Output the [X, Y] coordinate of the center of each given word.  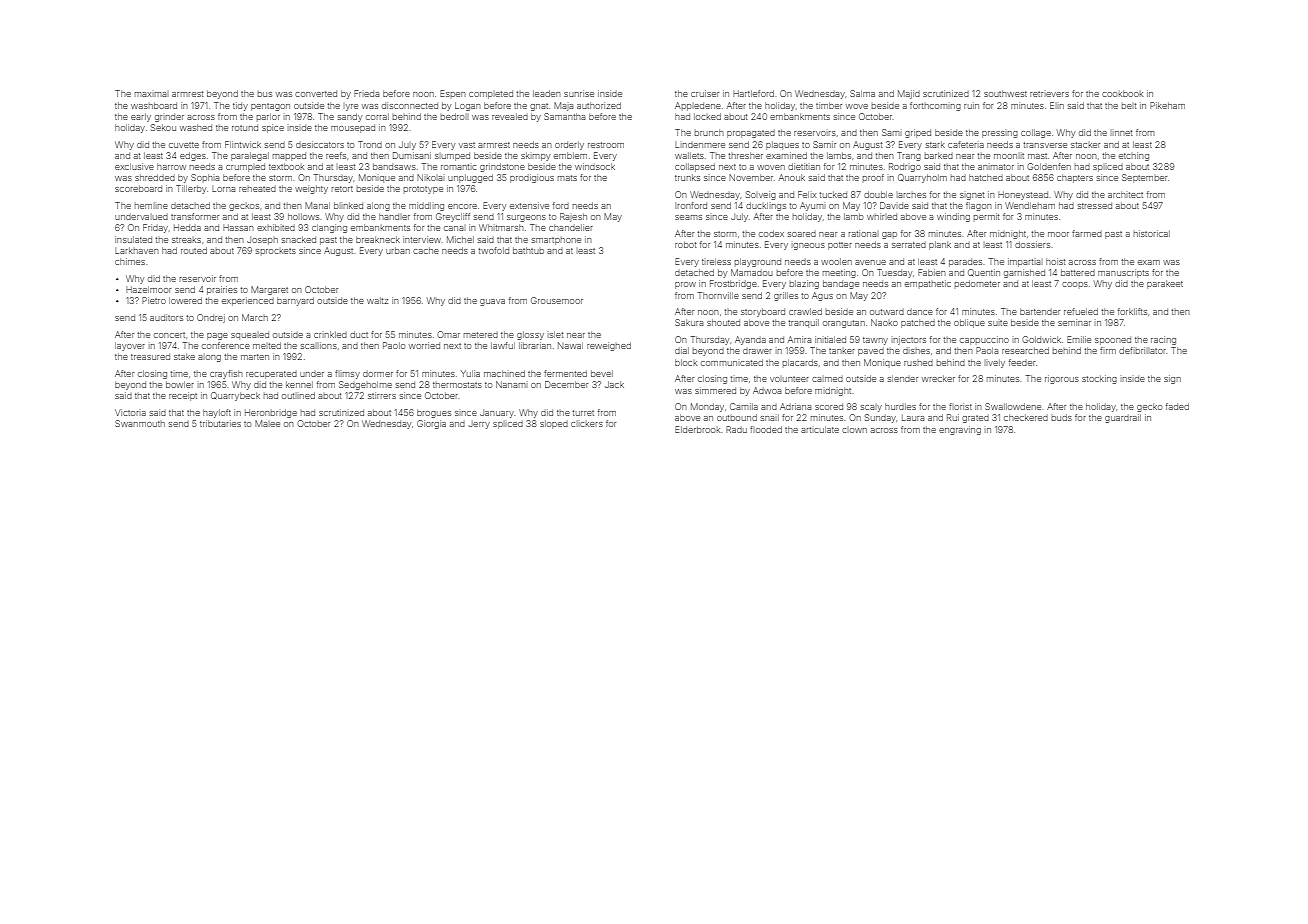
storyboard [763, 312]
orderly [569, 145]
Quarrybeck [235, 396]
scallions [319, 345]
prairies [222, 290]
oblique [969, 323]
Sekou [163, 127]
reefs [336, 155]
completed [491, 94]
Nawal [570, 345]
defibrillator [1142, 350]
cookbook [1122, 93]
